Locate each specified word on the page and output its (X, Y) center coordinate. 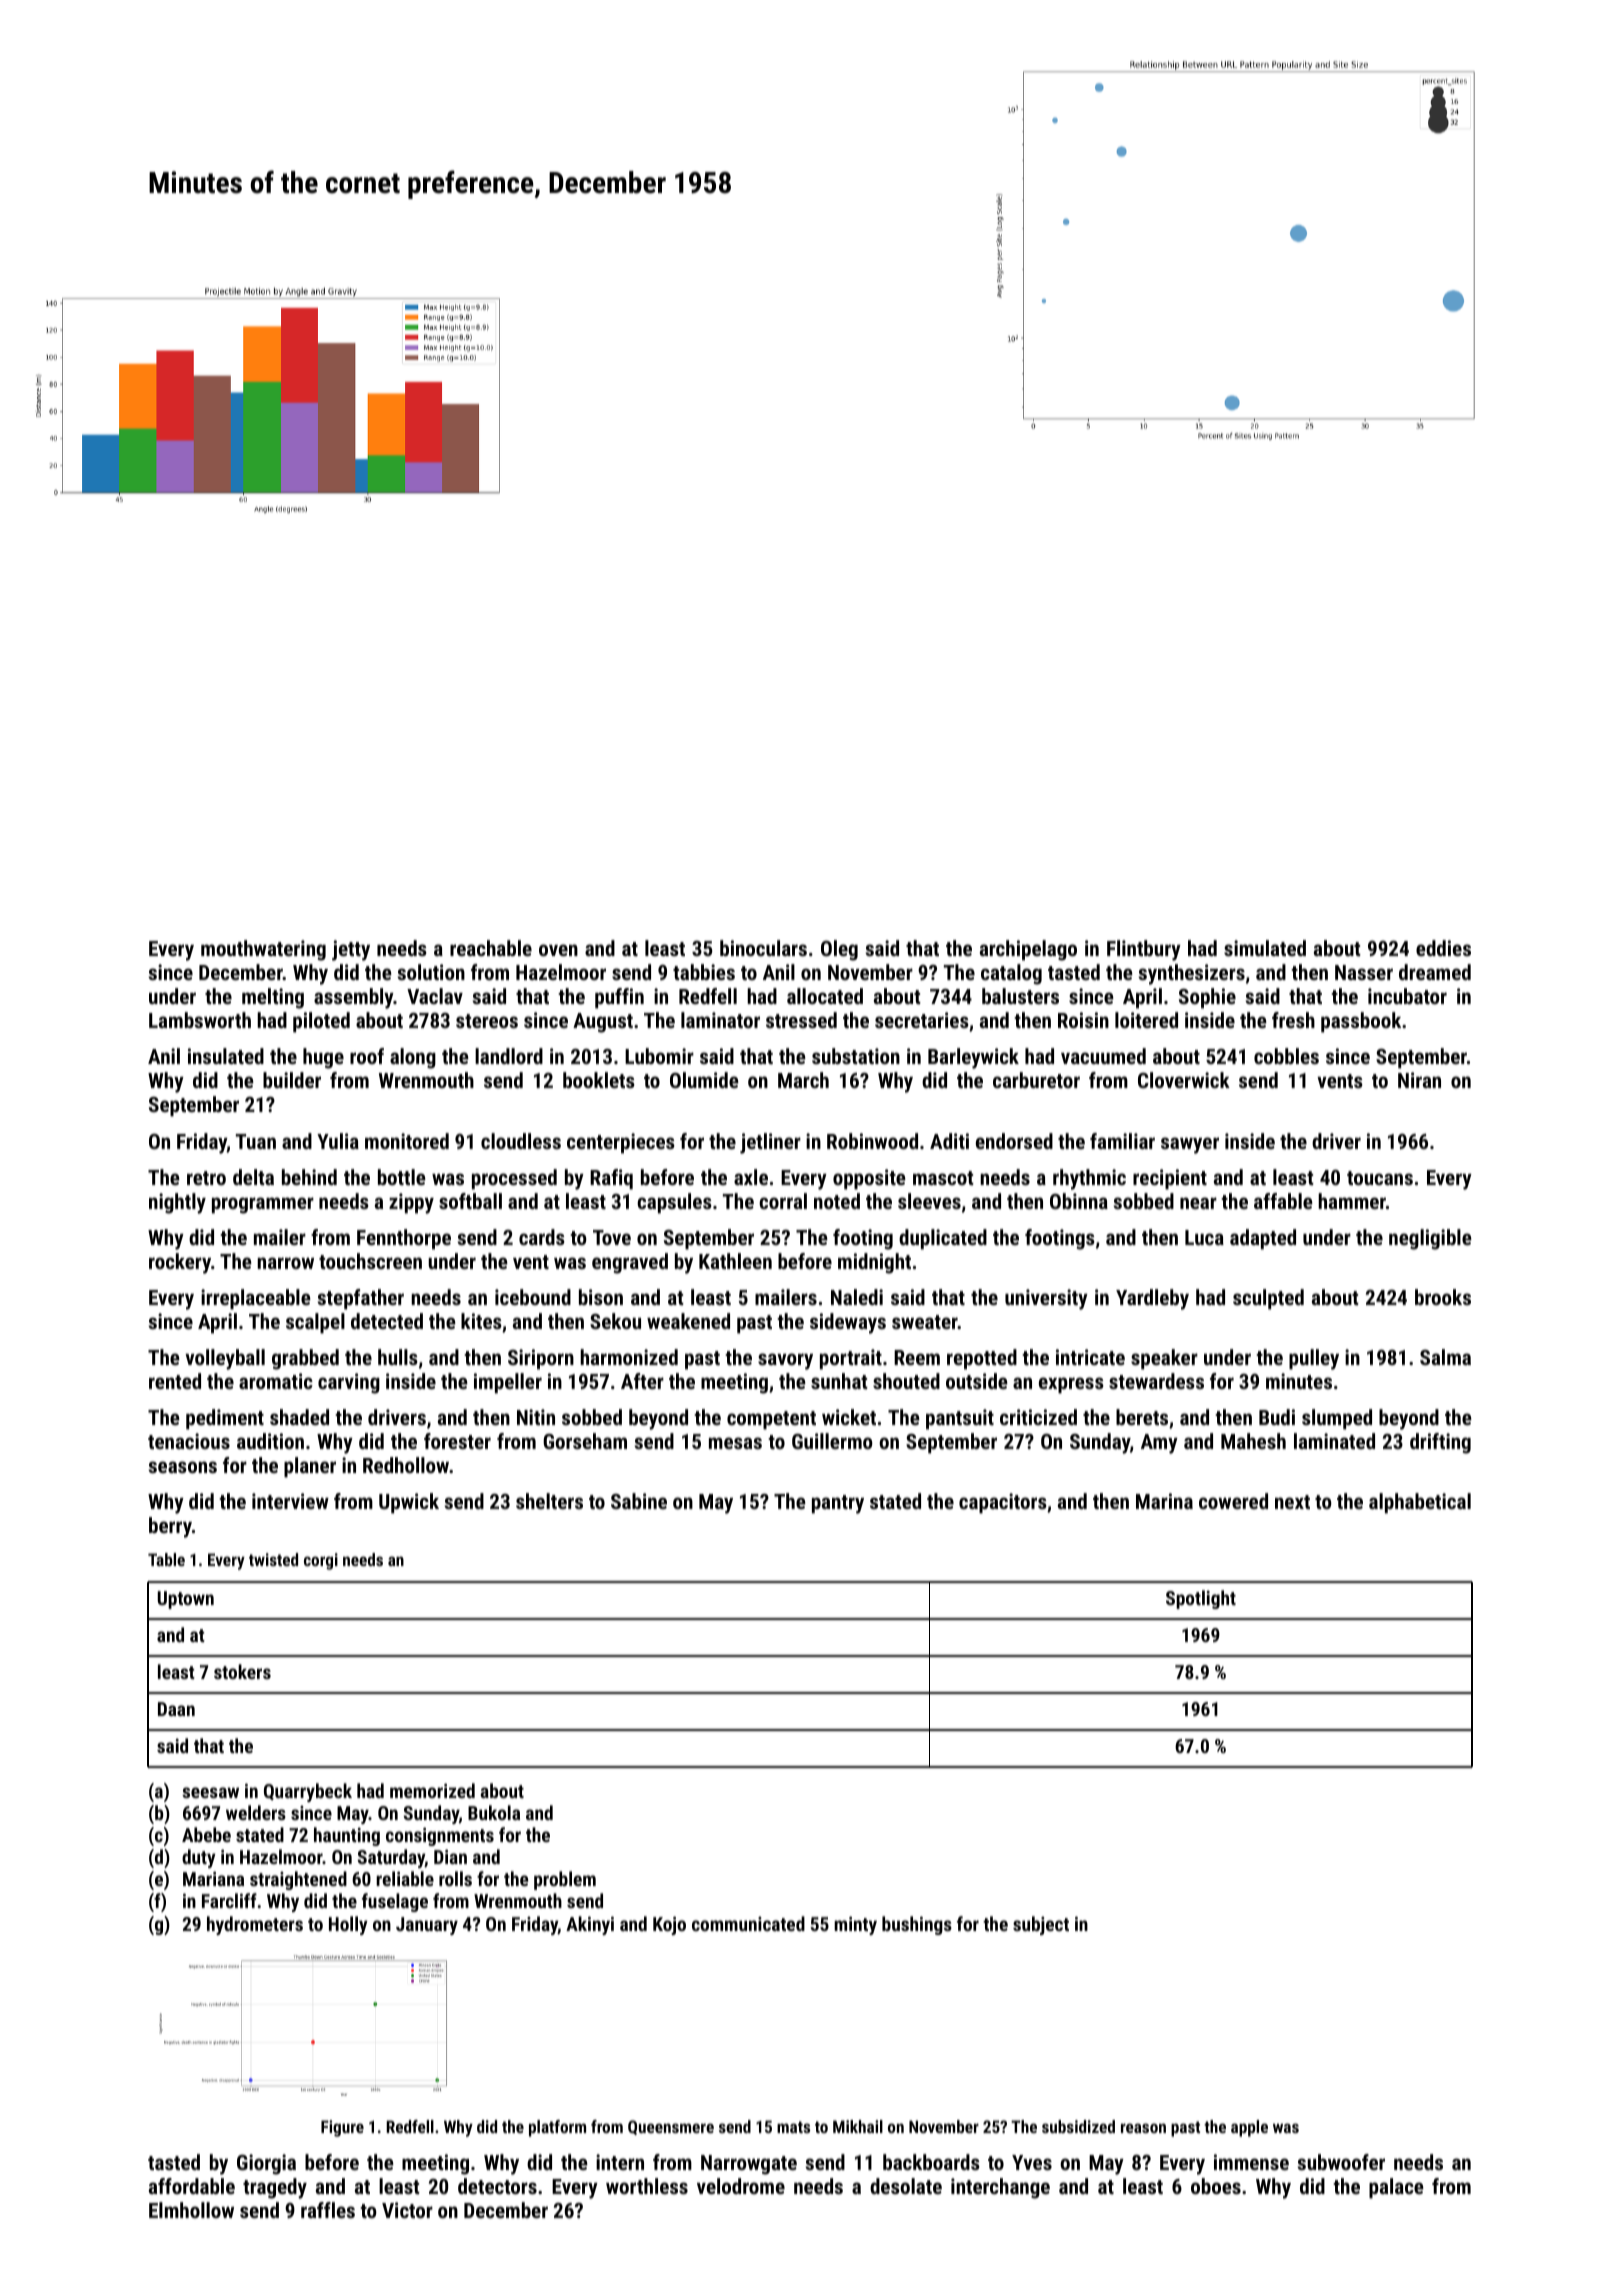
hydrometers (255, 1925)
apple (1249, 2128)
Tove (612, 1237)
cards (542, 1237)
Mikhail (858, 2126)
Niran (1419, 1080)
